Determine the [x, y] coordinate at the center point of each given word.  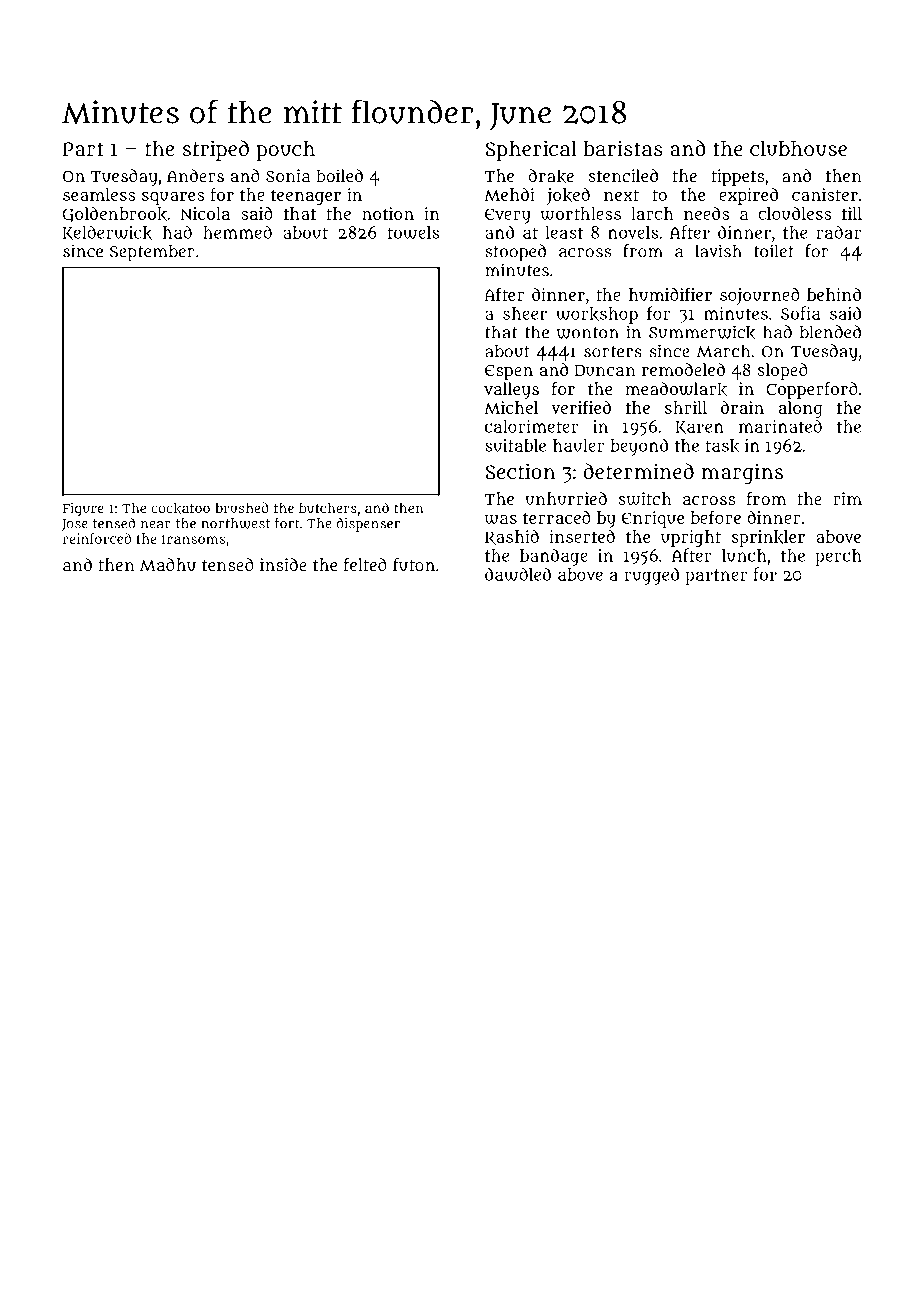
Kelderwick [107, 233]
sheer [525, 313]
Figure [83, 510]
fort [287, 523]
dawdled [518, 574]
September [152, 253]
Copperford [812, 390]
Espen [509, 372]
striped [216, 150]
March [723, 351]
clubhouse [798, 148]
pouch [285, 151]
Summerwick [702, 332]
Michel [511, 407]
